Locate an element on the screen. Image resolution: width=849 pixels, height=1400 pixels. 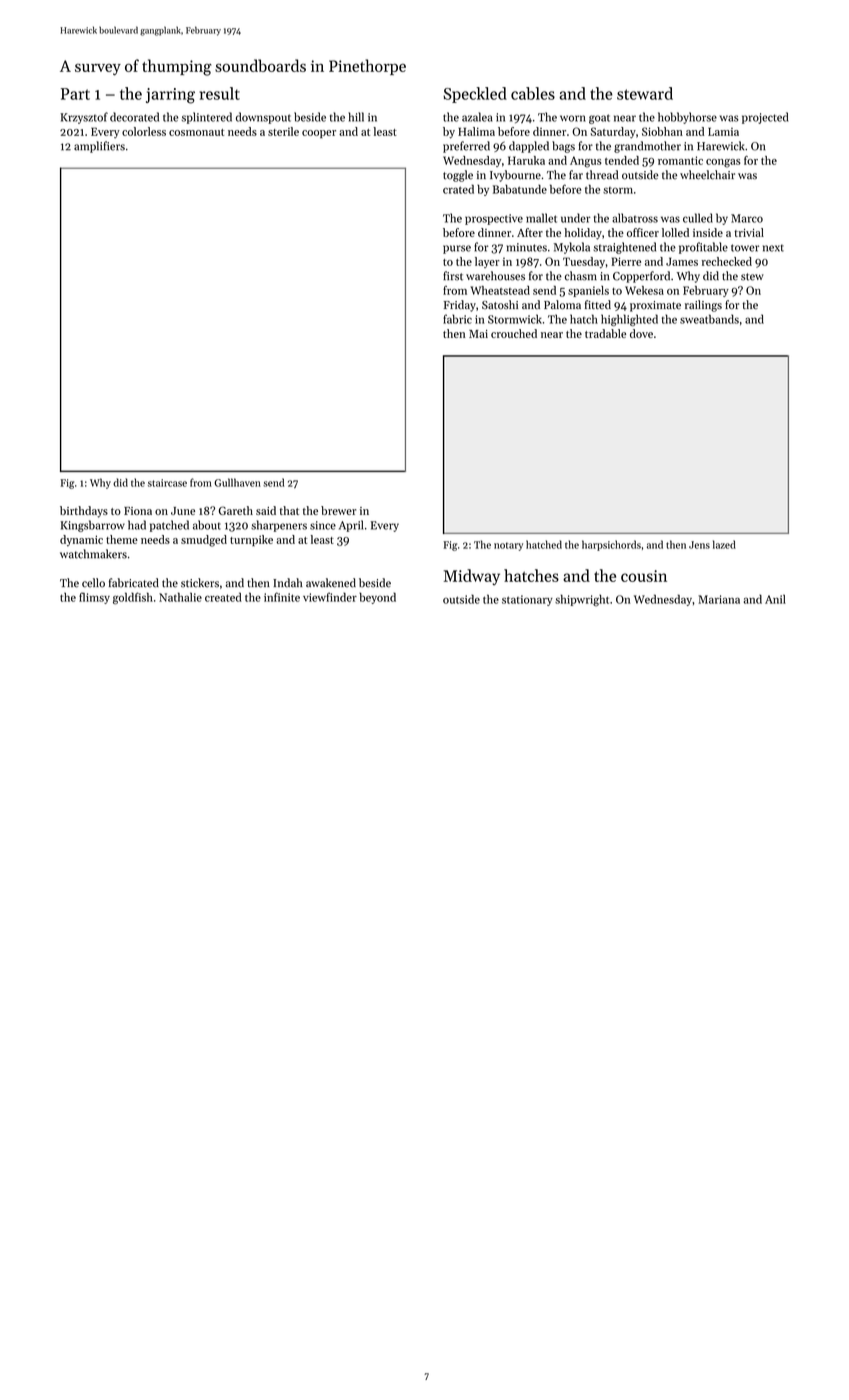
crouched is located at coordinates (514, 333).
